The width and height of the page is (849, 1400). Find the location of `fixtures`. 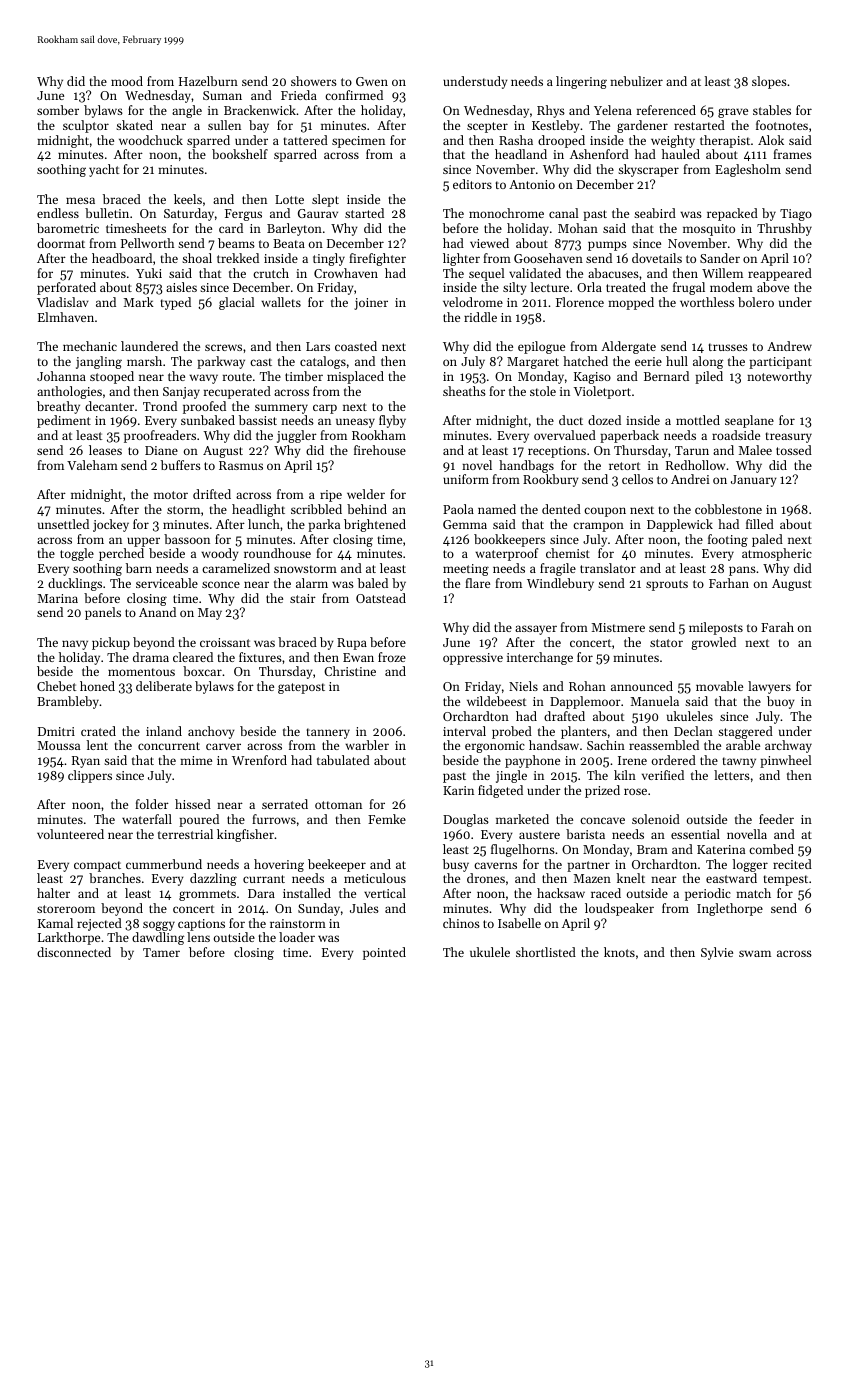

fixtures is located at coordinates (260, 657).
